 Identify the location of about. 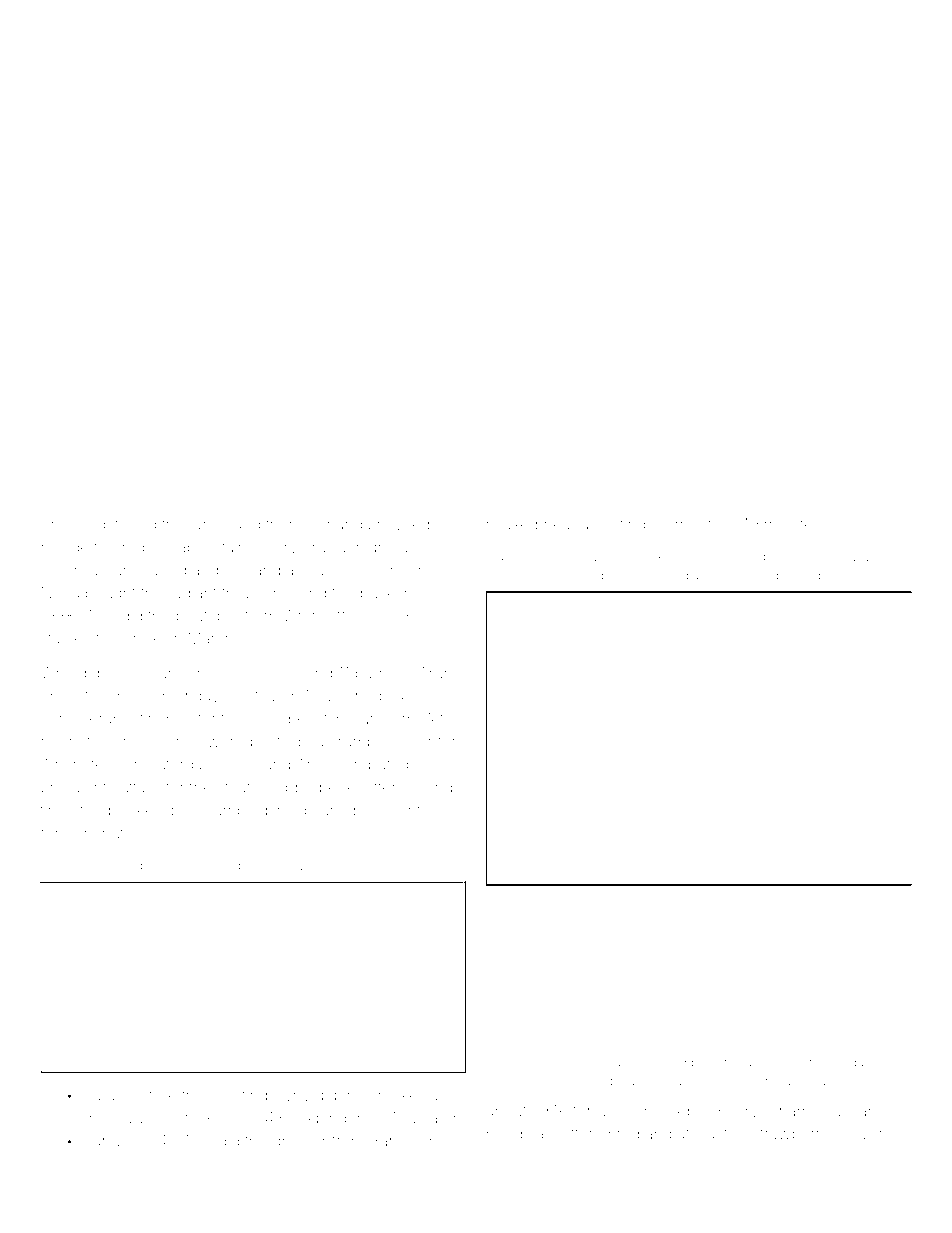
(506, 1111).
